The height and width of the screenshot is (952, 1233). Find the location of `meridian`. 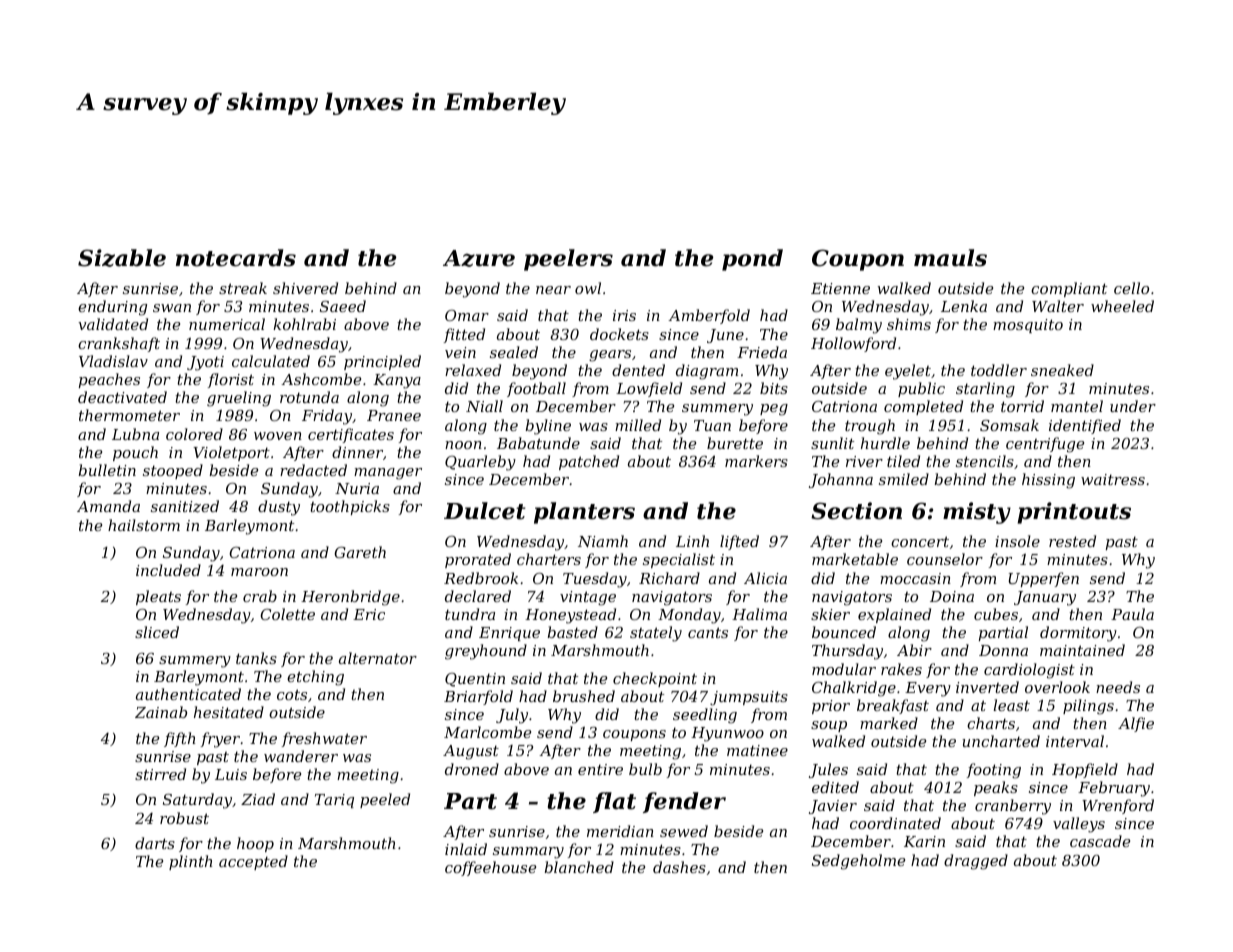

meridian is located at coordinates (620, 831).
